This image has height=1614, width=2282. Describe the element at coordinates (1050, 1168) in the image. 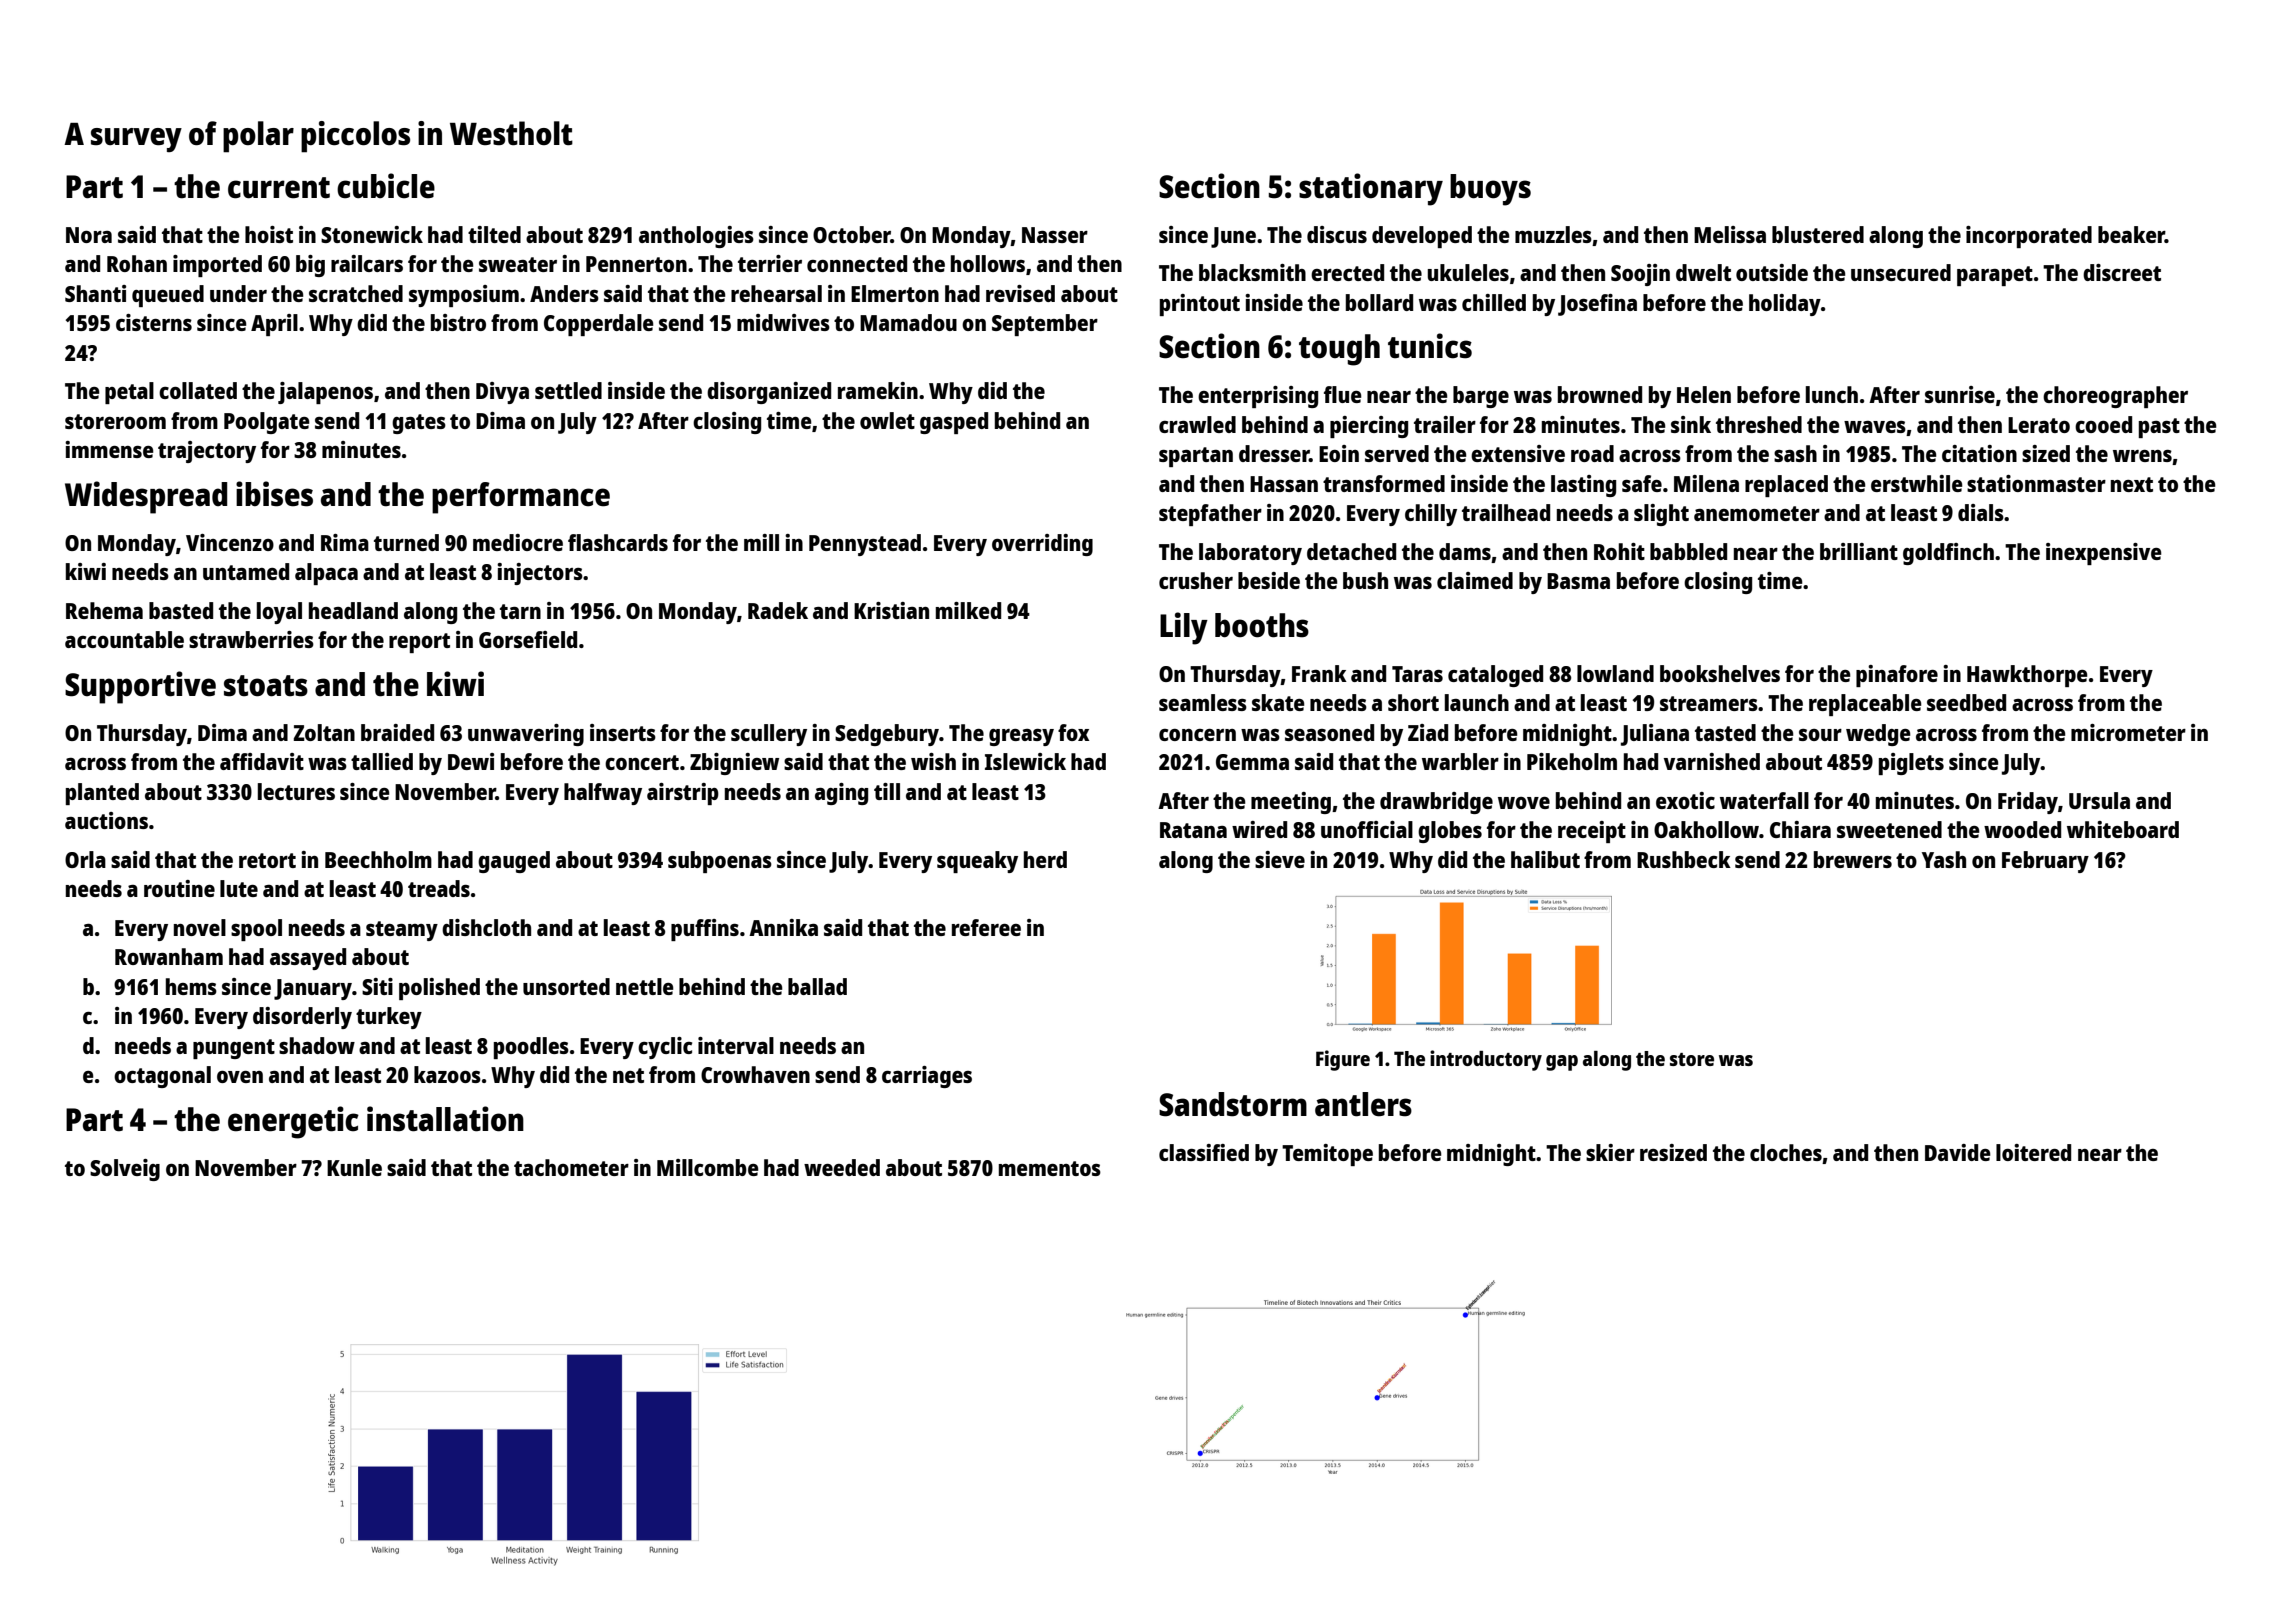

I see `mementos` at that location.
